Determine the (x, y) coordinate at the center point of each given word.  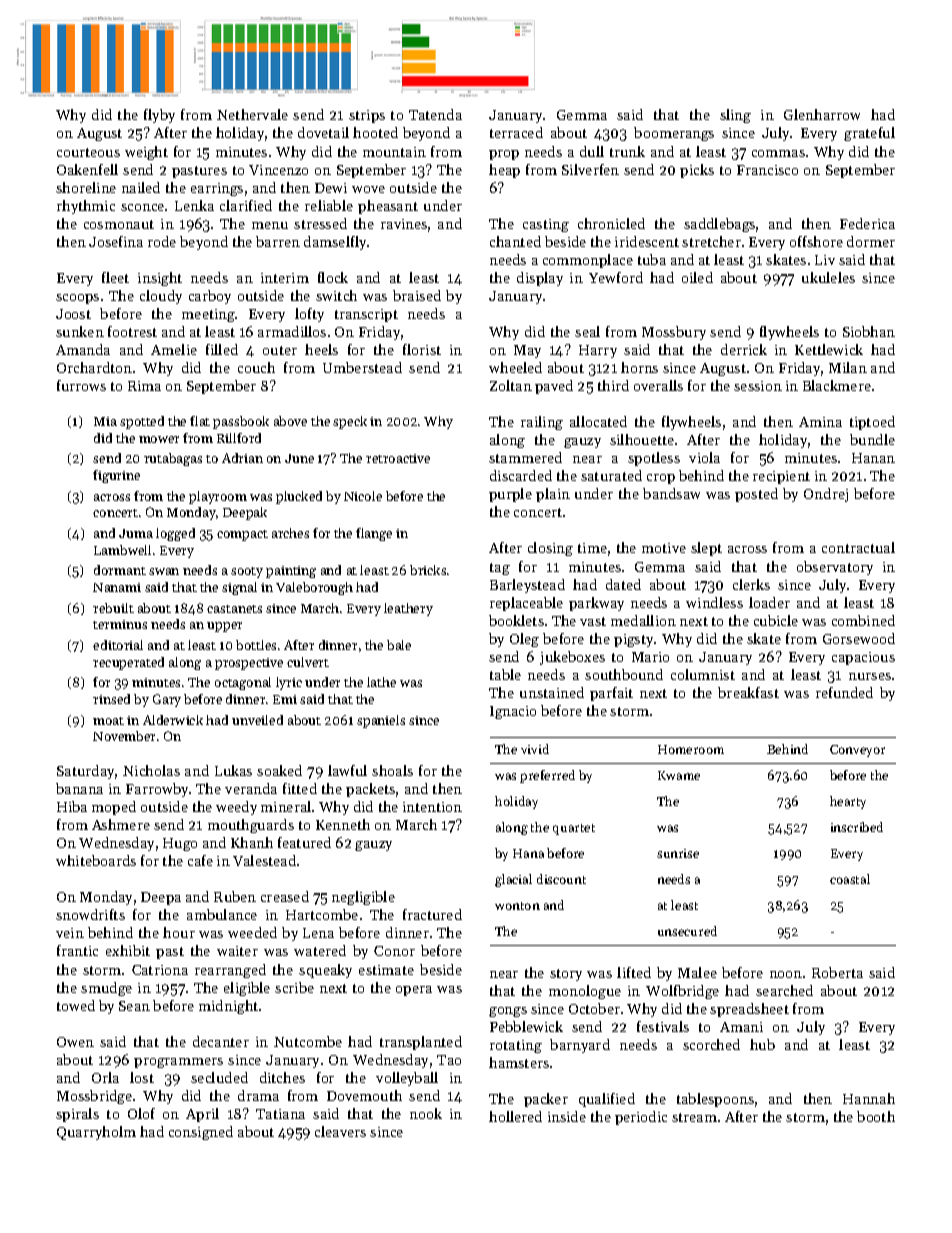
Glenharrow (822, 114)
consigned (201, 1133)
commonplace (588, 261)
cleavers (340, 1131)
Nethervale (252, 114)
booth (876, 1116)
